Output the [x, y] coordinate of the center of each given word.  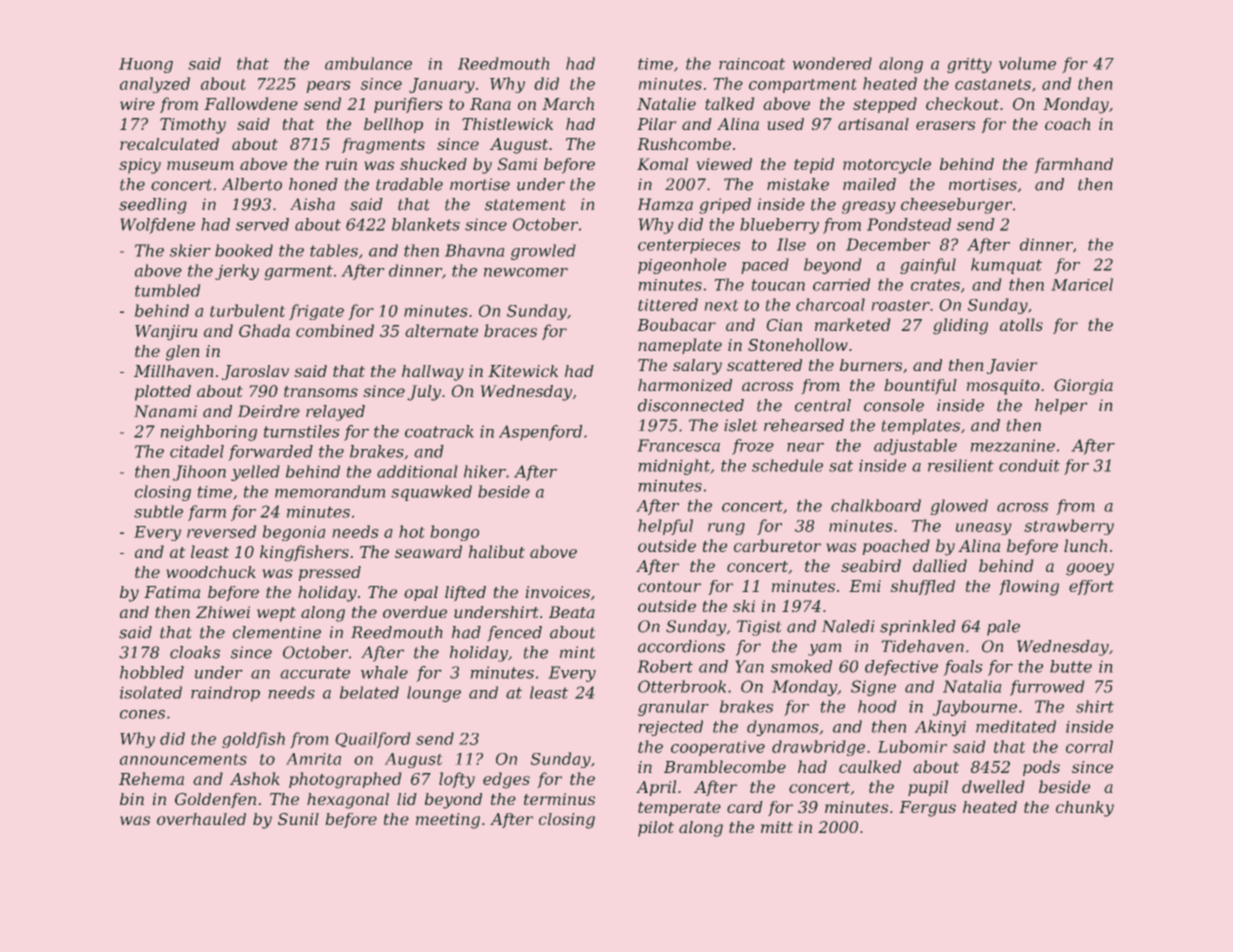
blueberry [779, 226]
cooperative [718, 748]
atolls [1021, 324]
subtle [158, 511]
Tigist [759, 628]
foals [963, 668]
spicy [140, 166]
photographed [345, 780]
